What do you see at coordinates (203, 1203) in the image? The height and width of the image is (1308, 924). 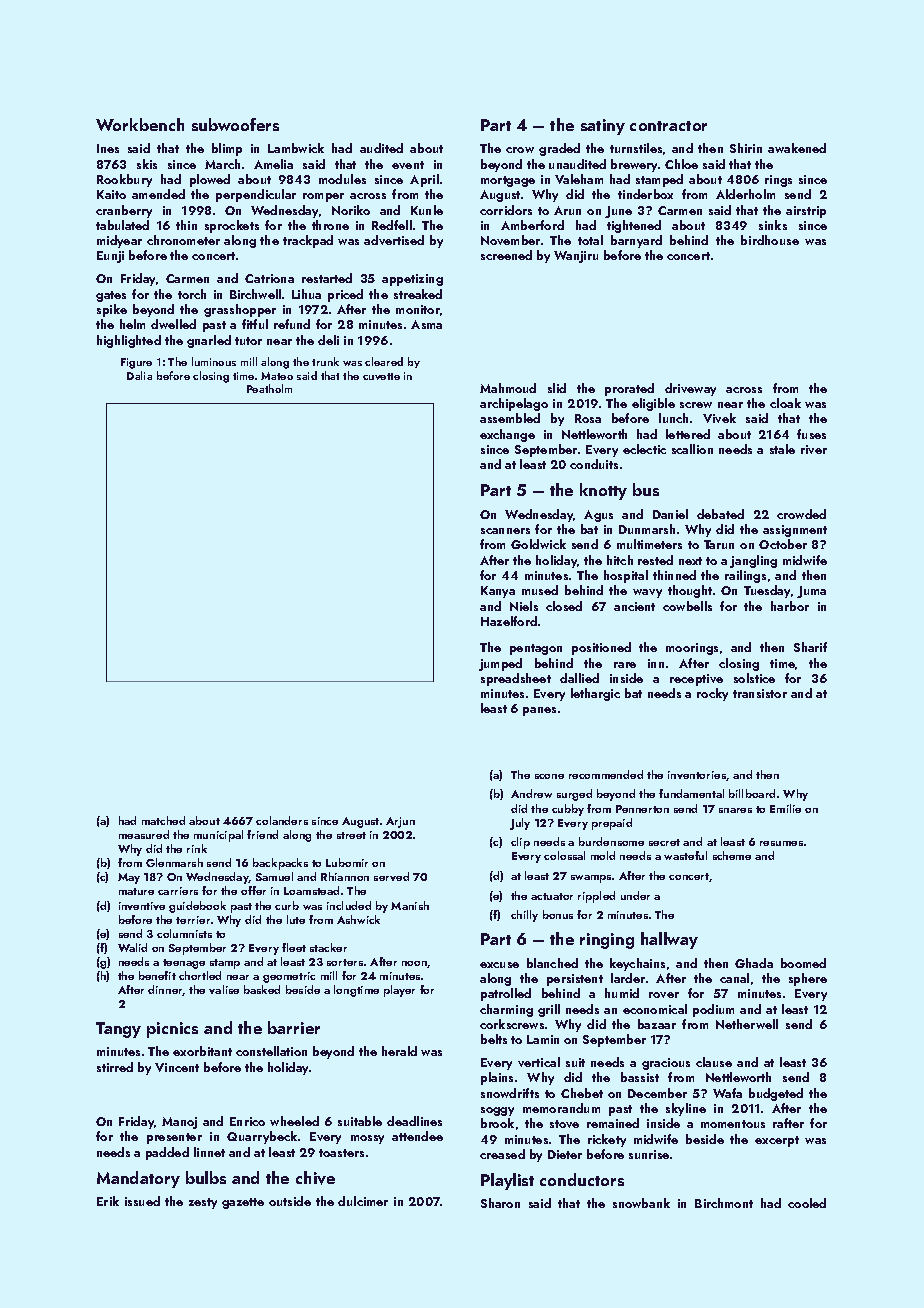 I see `zesty` at bounding box center [203, 1203].
